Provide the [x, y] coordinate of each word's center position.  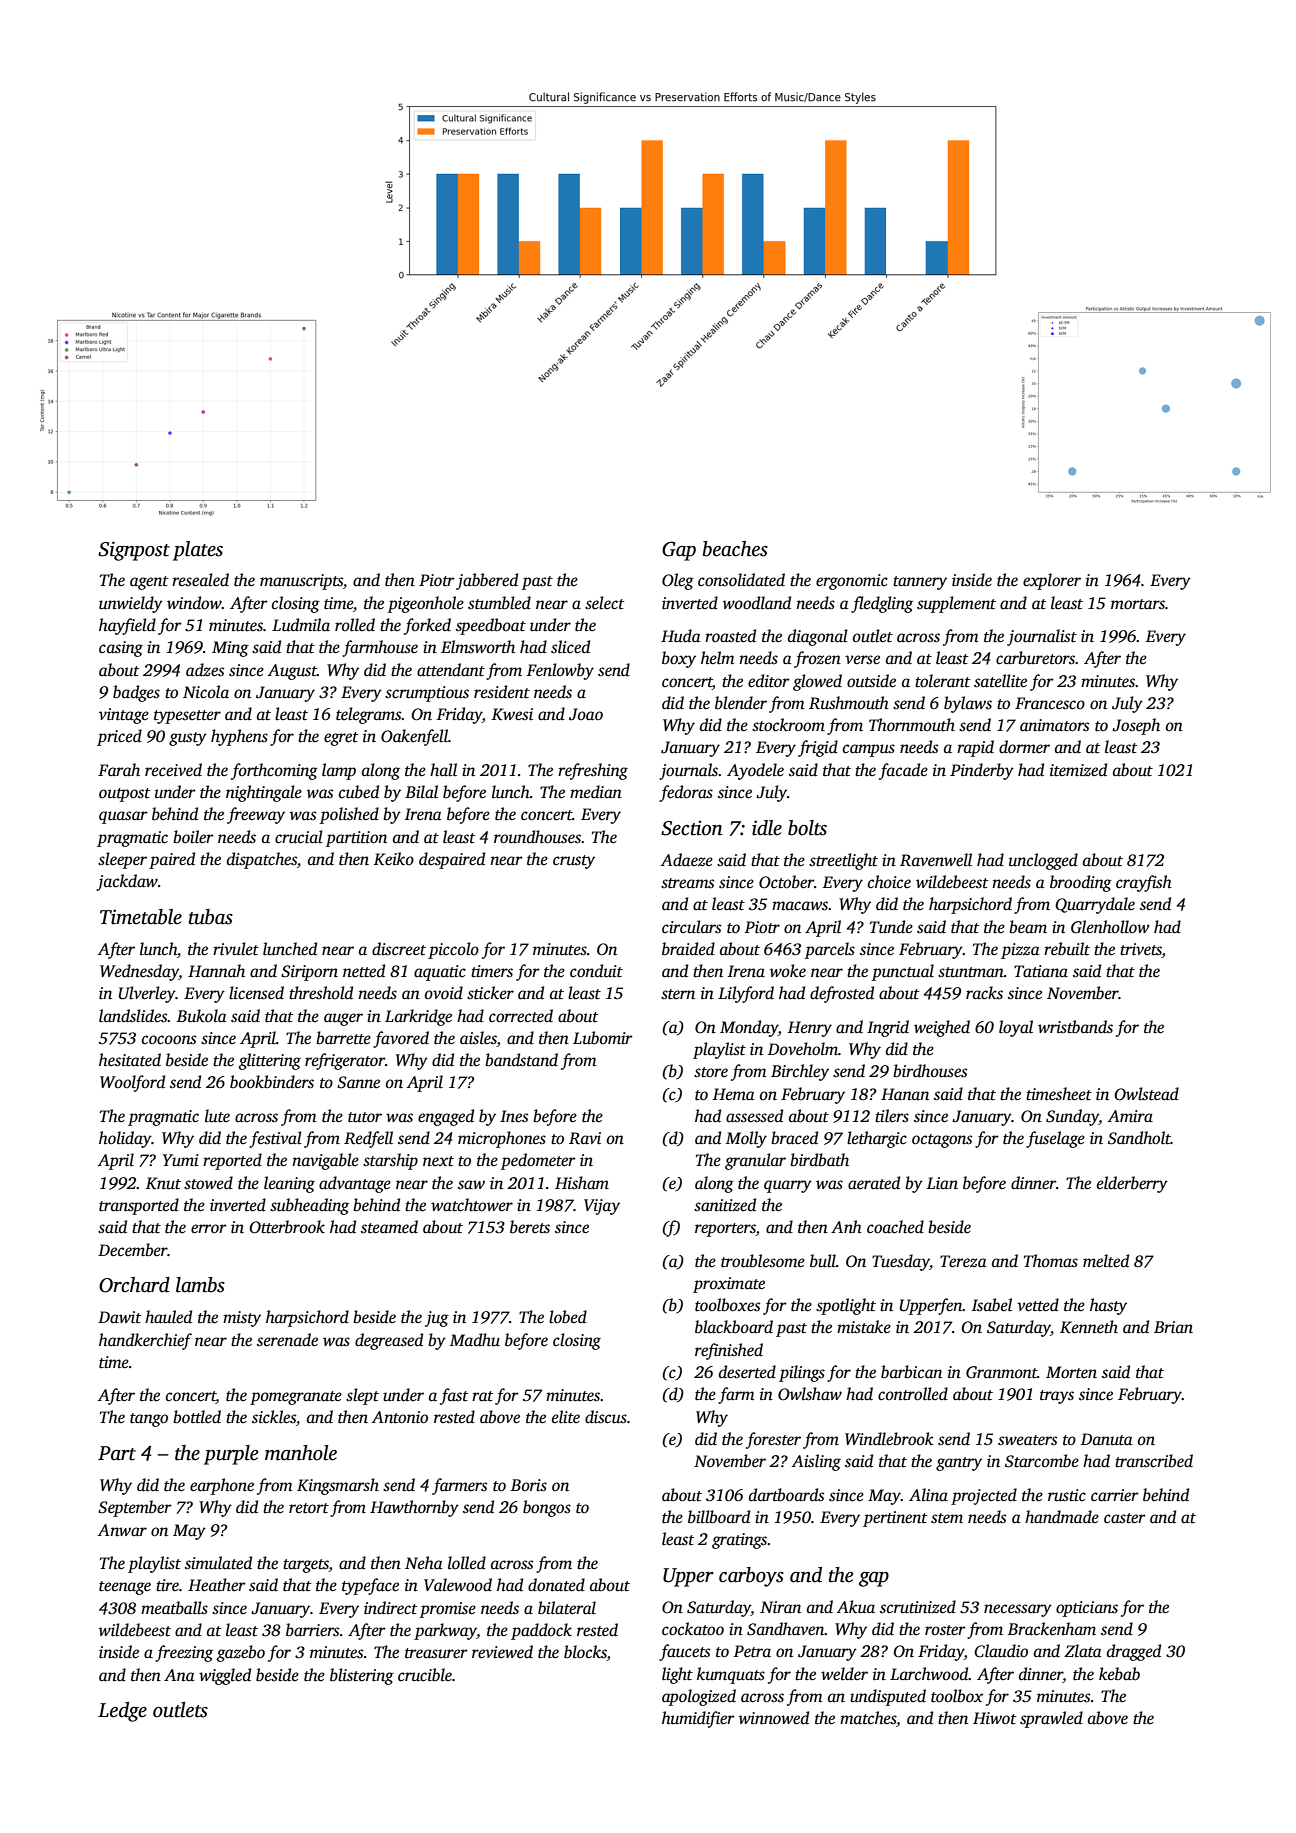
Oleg [678, 581]
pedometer [538, 1161]
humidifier [698, 1719]
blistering [362, 1676]
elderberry [1132, 1184]
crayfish [1144, 883]
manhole [301, 1453]
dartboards [786, 1495]
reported [232, 1161]
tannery [920, 583]
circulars [691, 927]
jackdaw [127, 882]
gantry [959, 1464]
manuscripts [301, 582]
